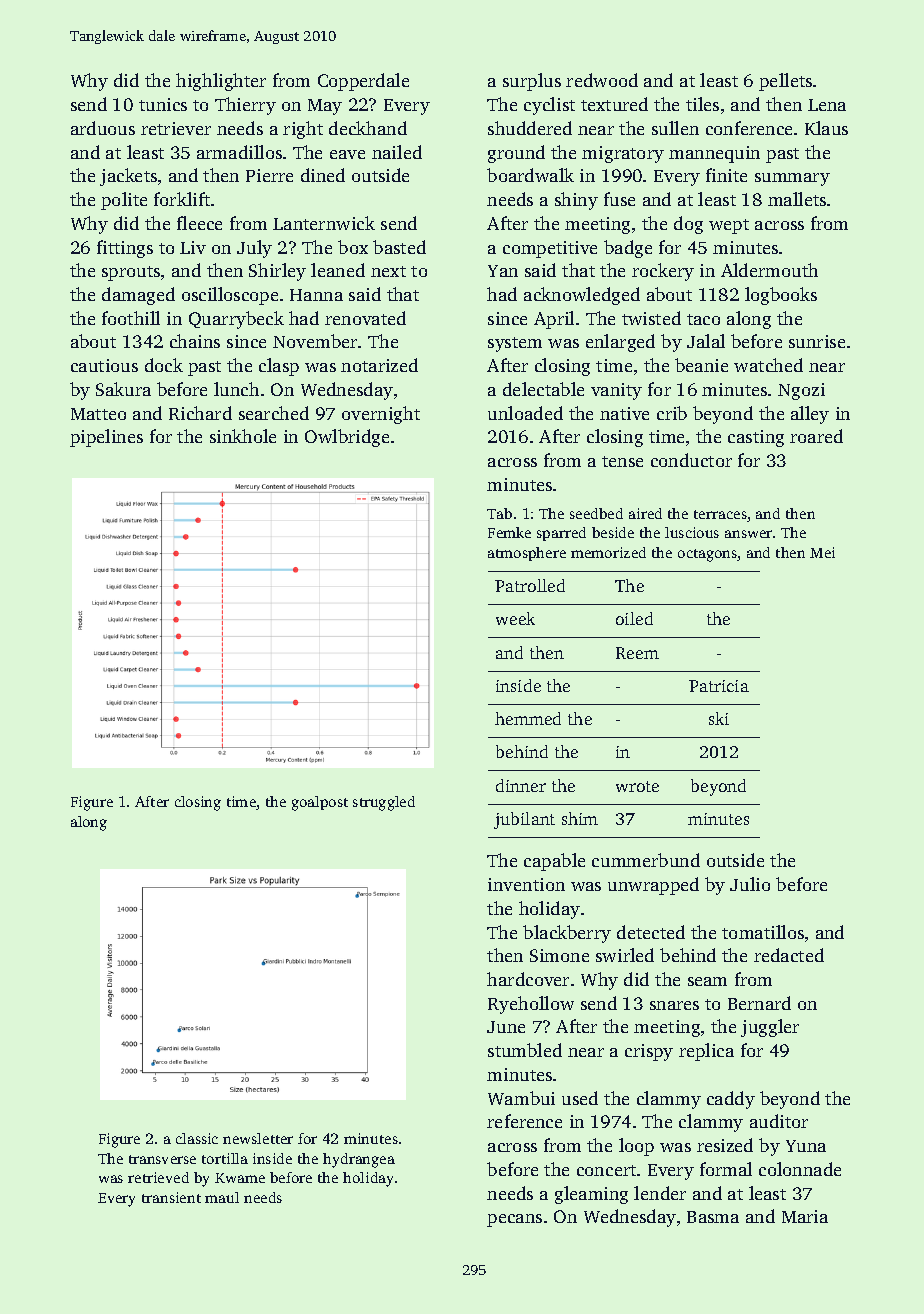  Describe the element at coordinates (719, 718) in the page. I see `ski` at that location.
